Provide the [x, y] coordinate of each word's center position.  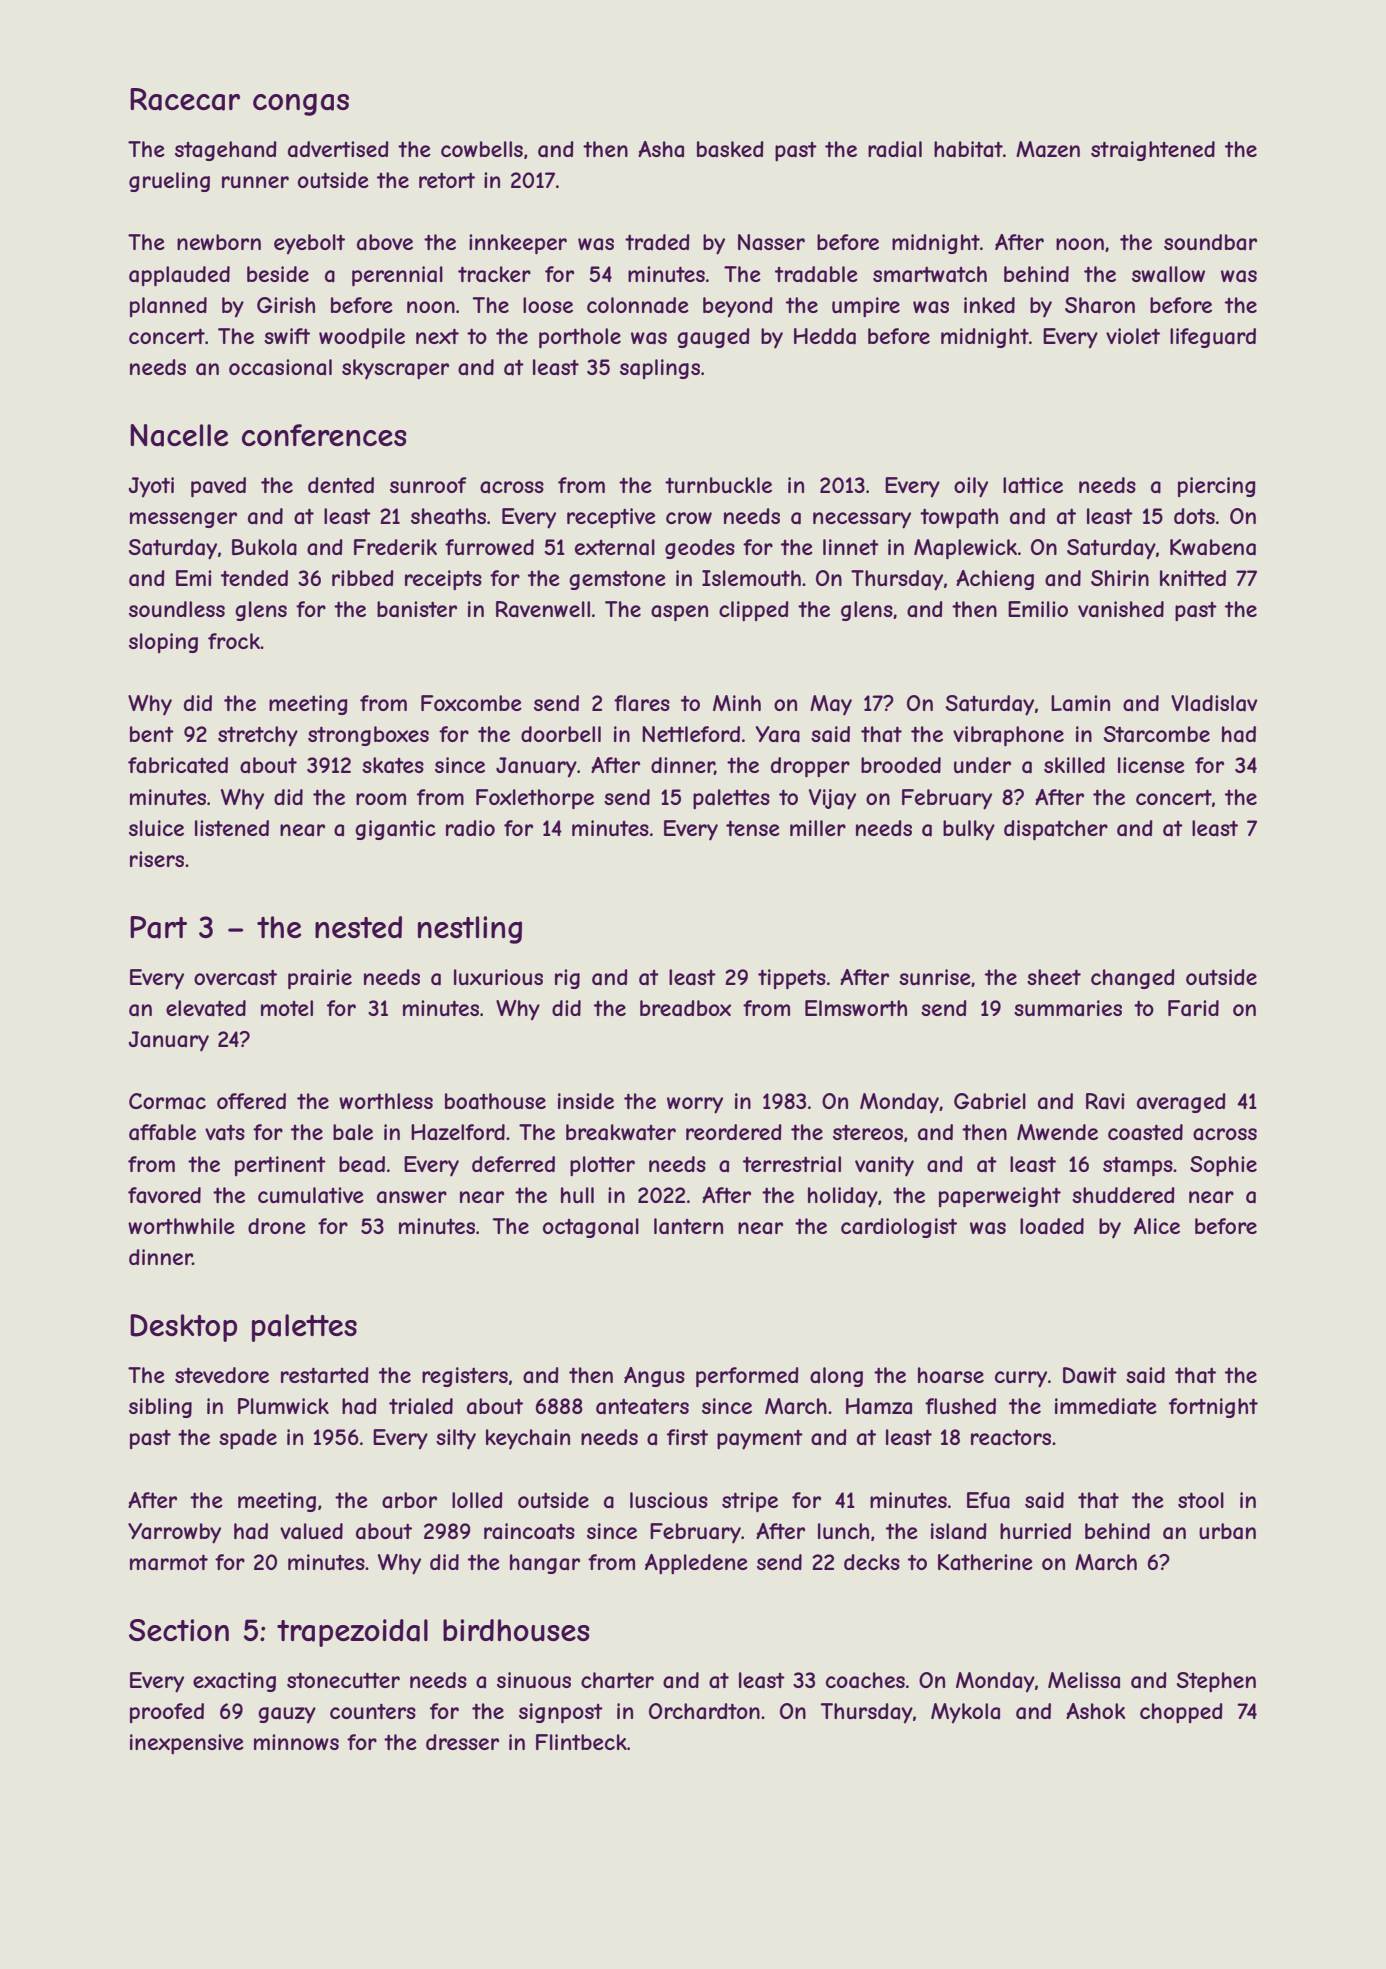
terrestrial [792, 1164]
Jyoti [151, 487]
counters [373, 1711]
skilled [1074, 765]
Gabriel [990, 1101]
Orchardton [704, 1711]
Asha [661, 149]
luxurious [498, 977]
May [831, 705]
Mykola [965, 1713]
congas [301, 104]
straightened [1153, 151]
